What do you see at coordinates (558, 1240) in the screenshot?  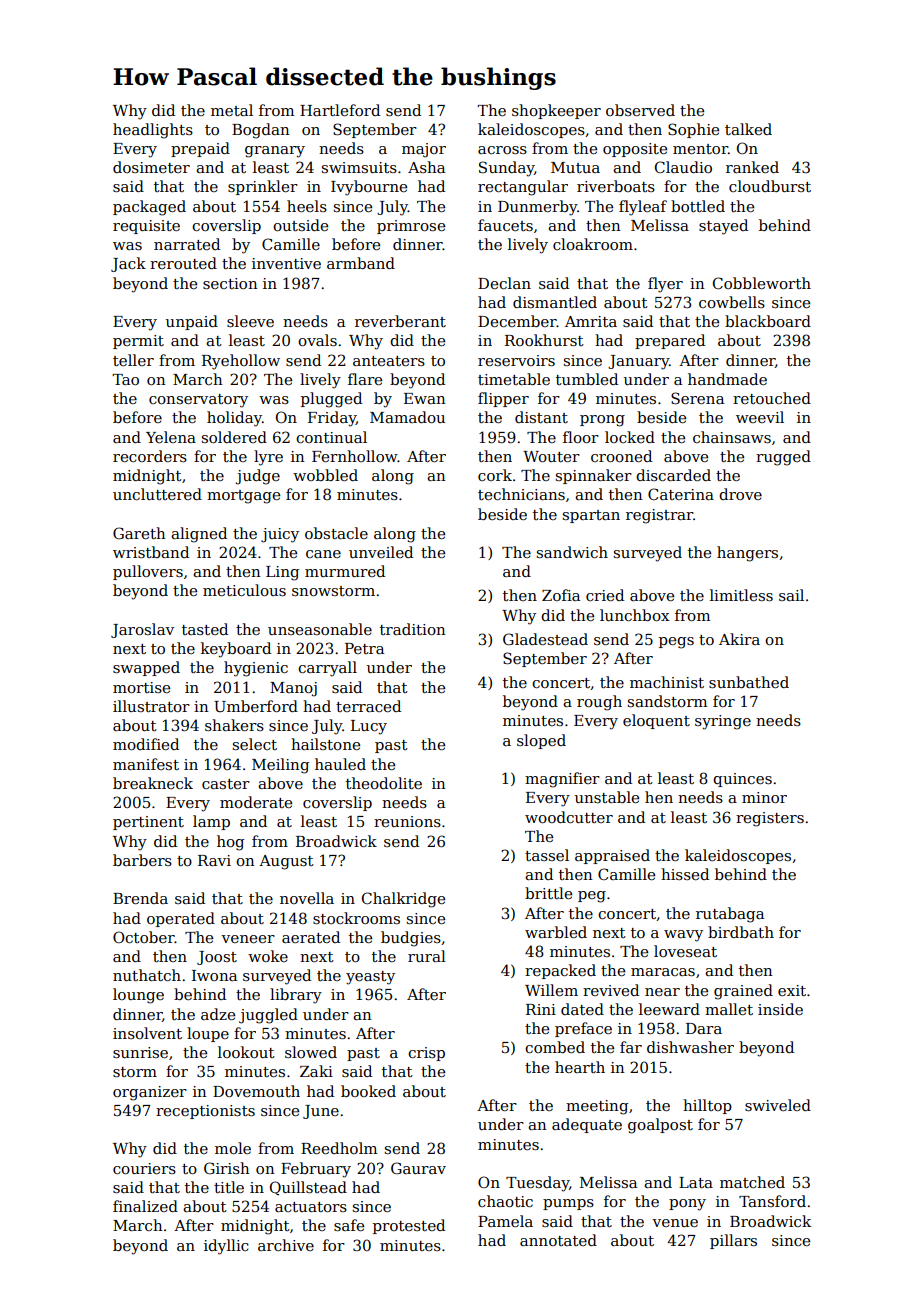 I see `annotated` at bounding box center [558, 1240].
